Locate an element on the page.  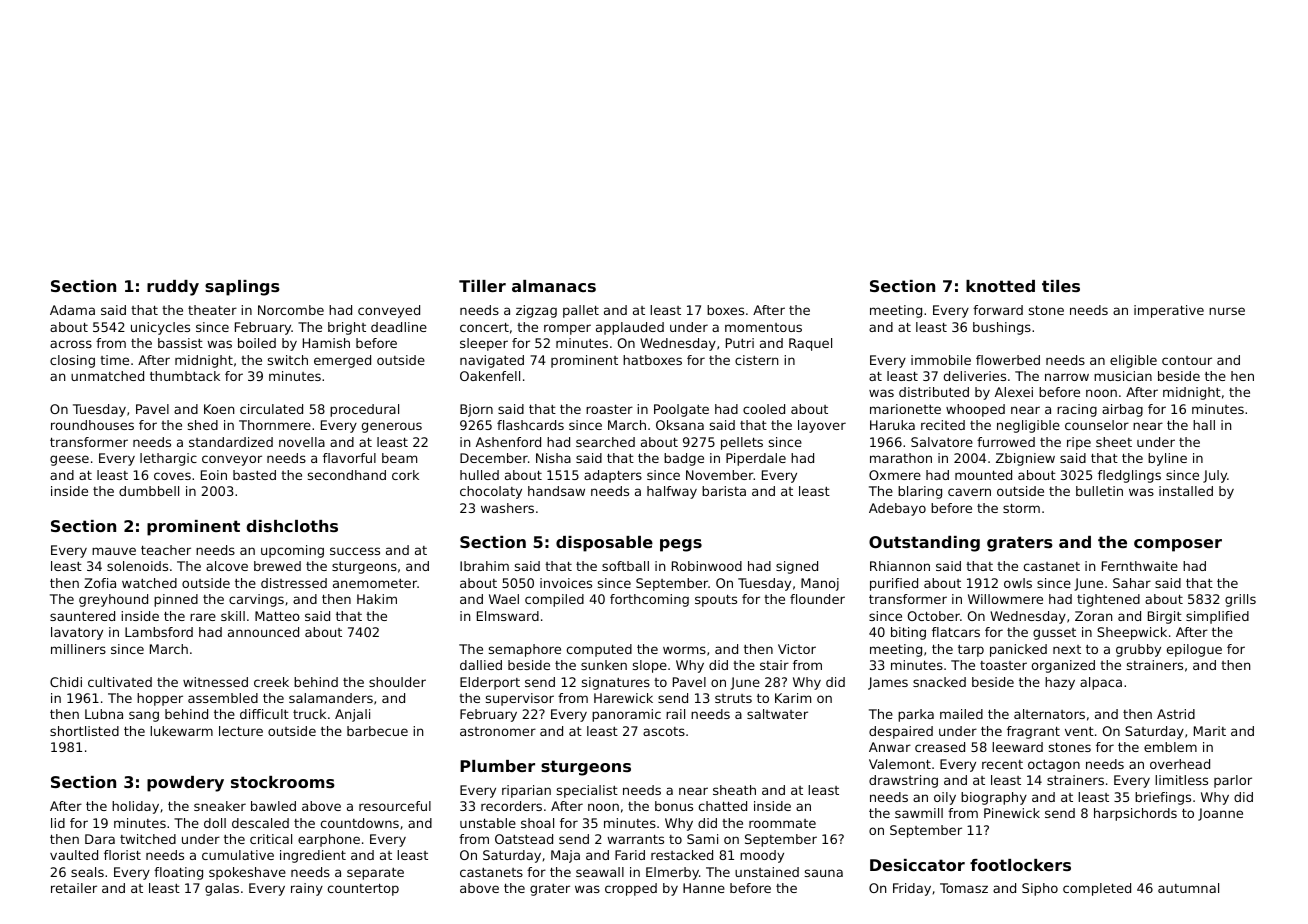
emblem is located at coordinates (1170, 747).
